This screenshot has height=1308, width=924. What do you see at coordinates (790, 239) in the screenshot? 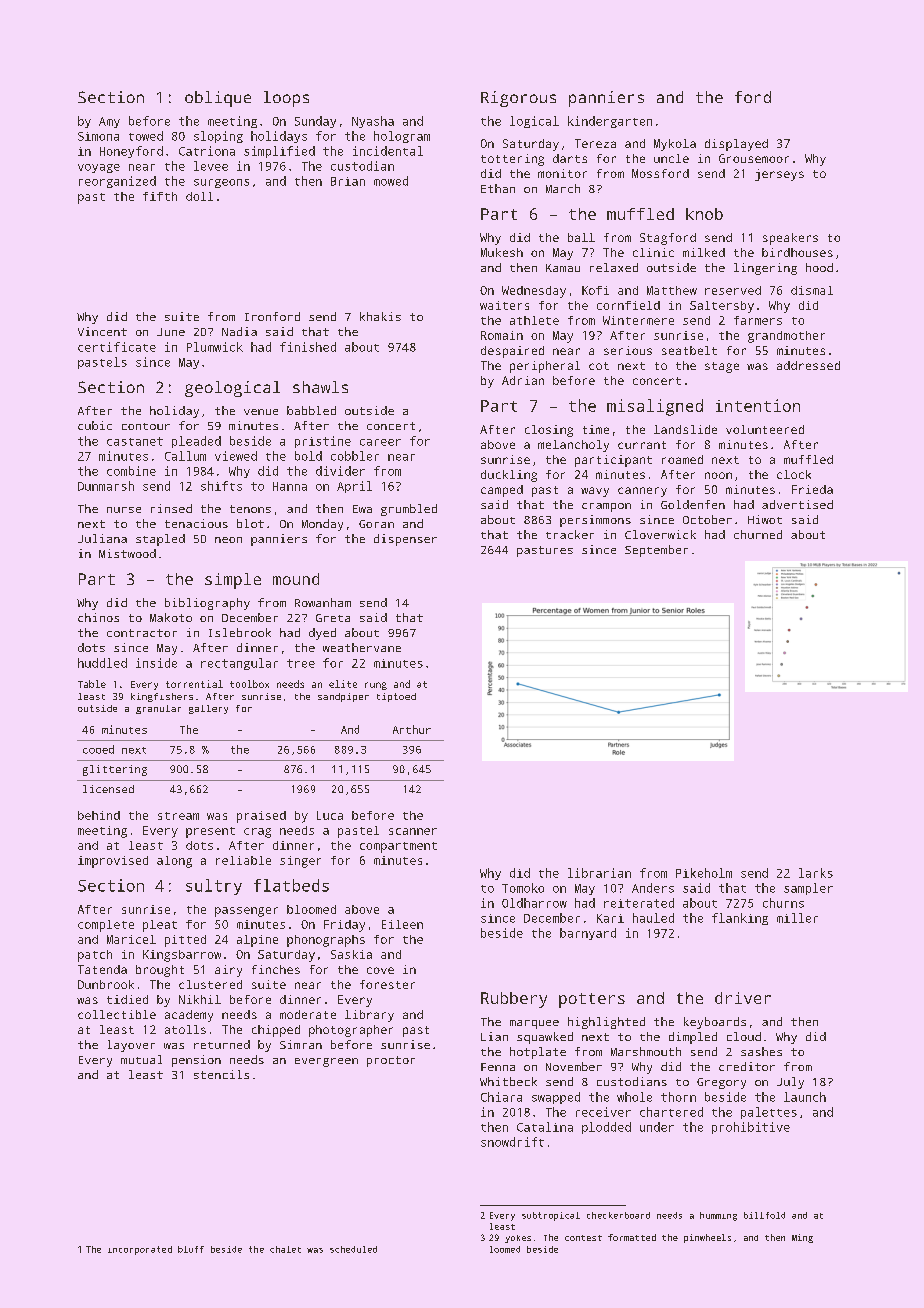
I see `speakers` at bounding box center [790, 239].
